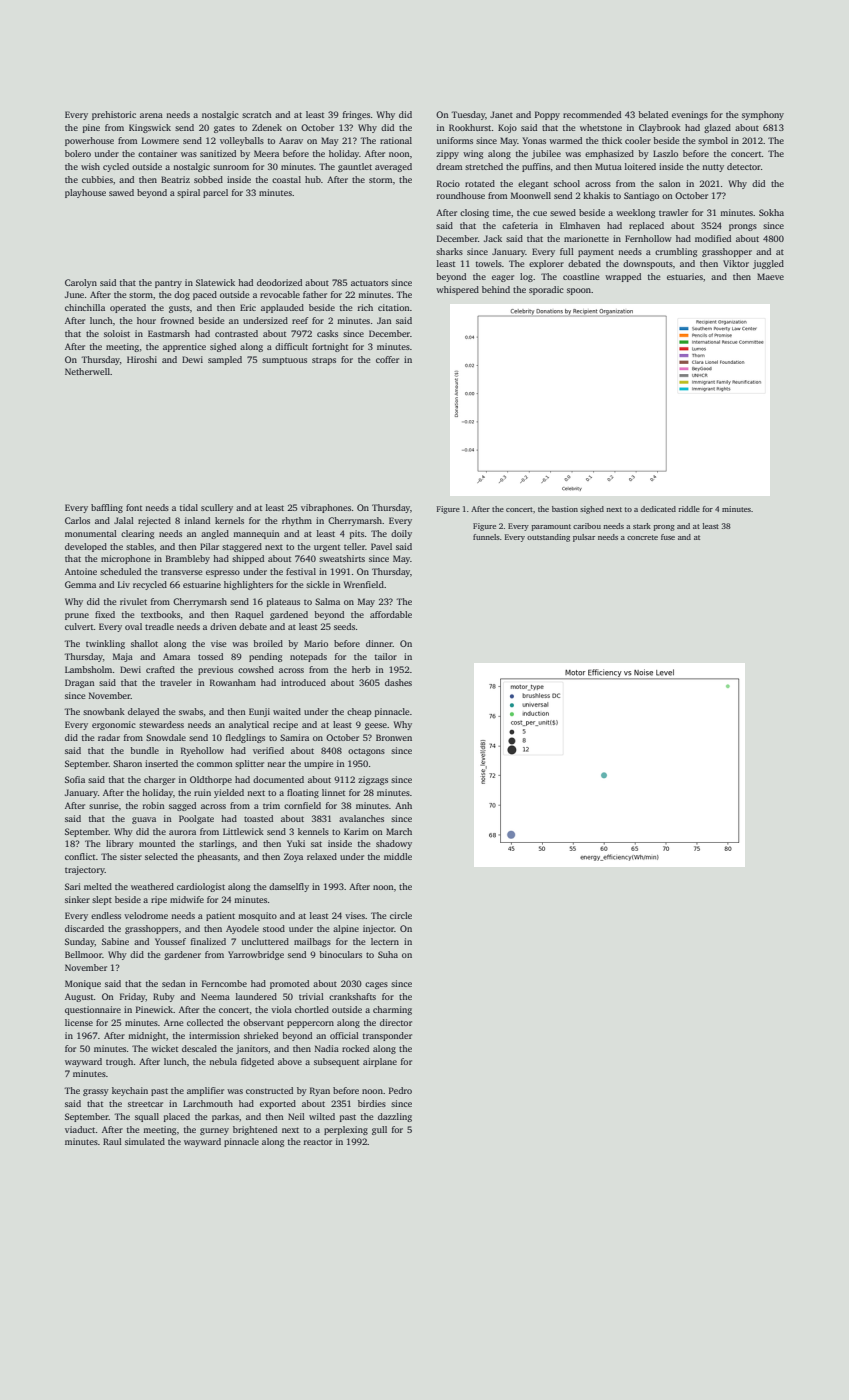 This screenshot has height=1400, width=849. What do you see at coordinates (346, 1130) in the screenshot?
I see `perplexing` at bounding box center [346, 1130].
